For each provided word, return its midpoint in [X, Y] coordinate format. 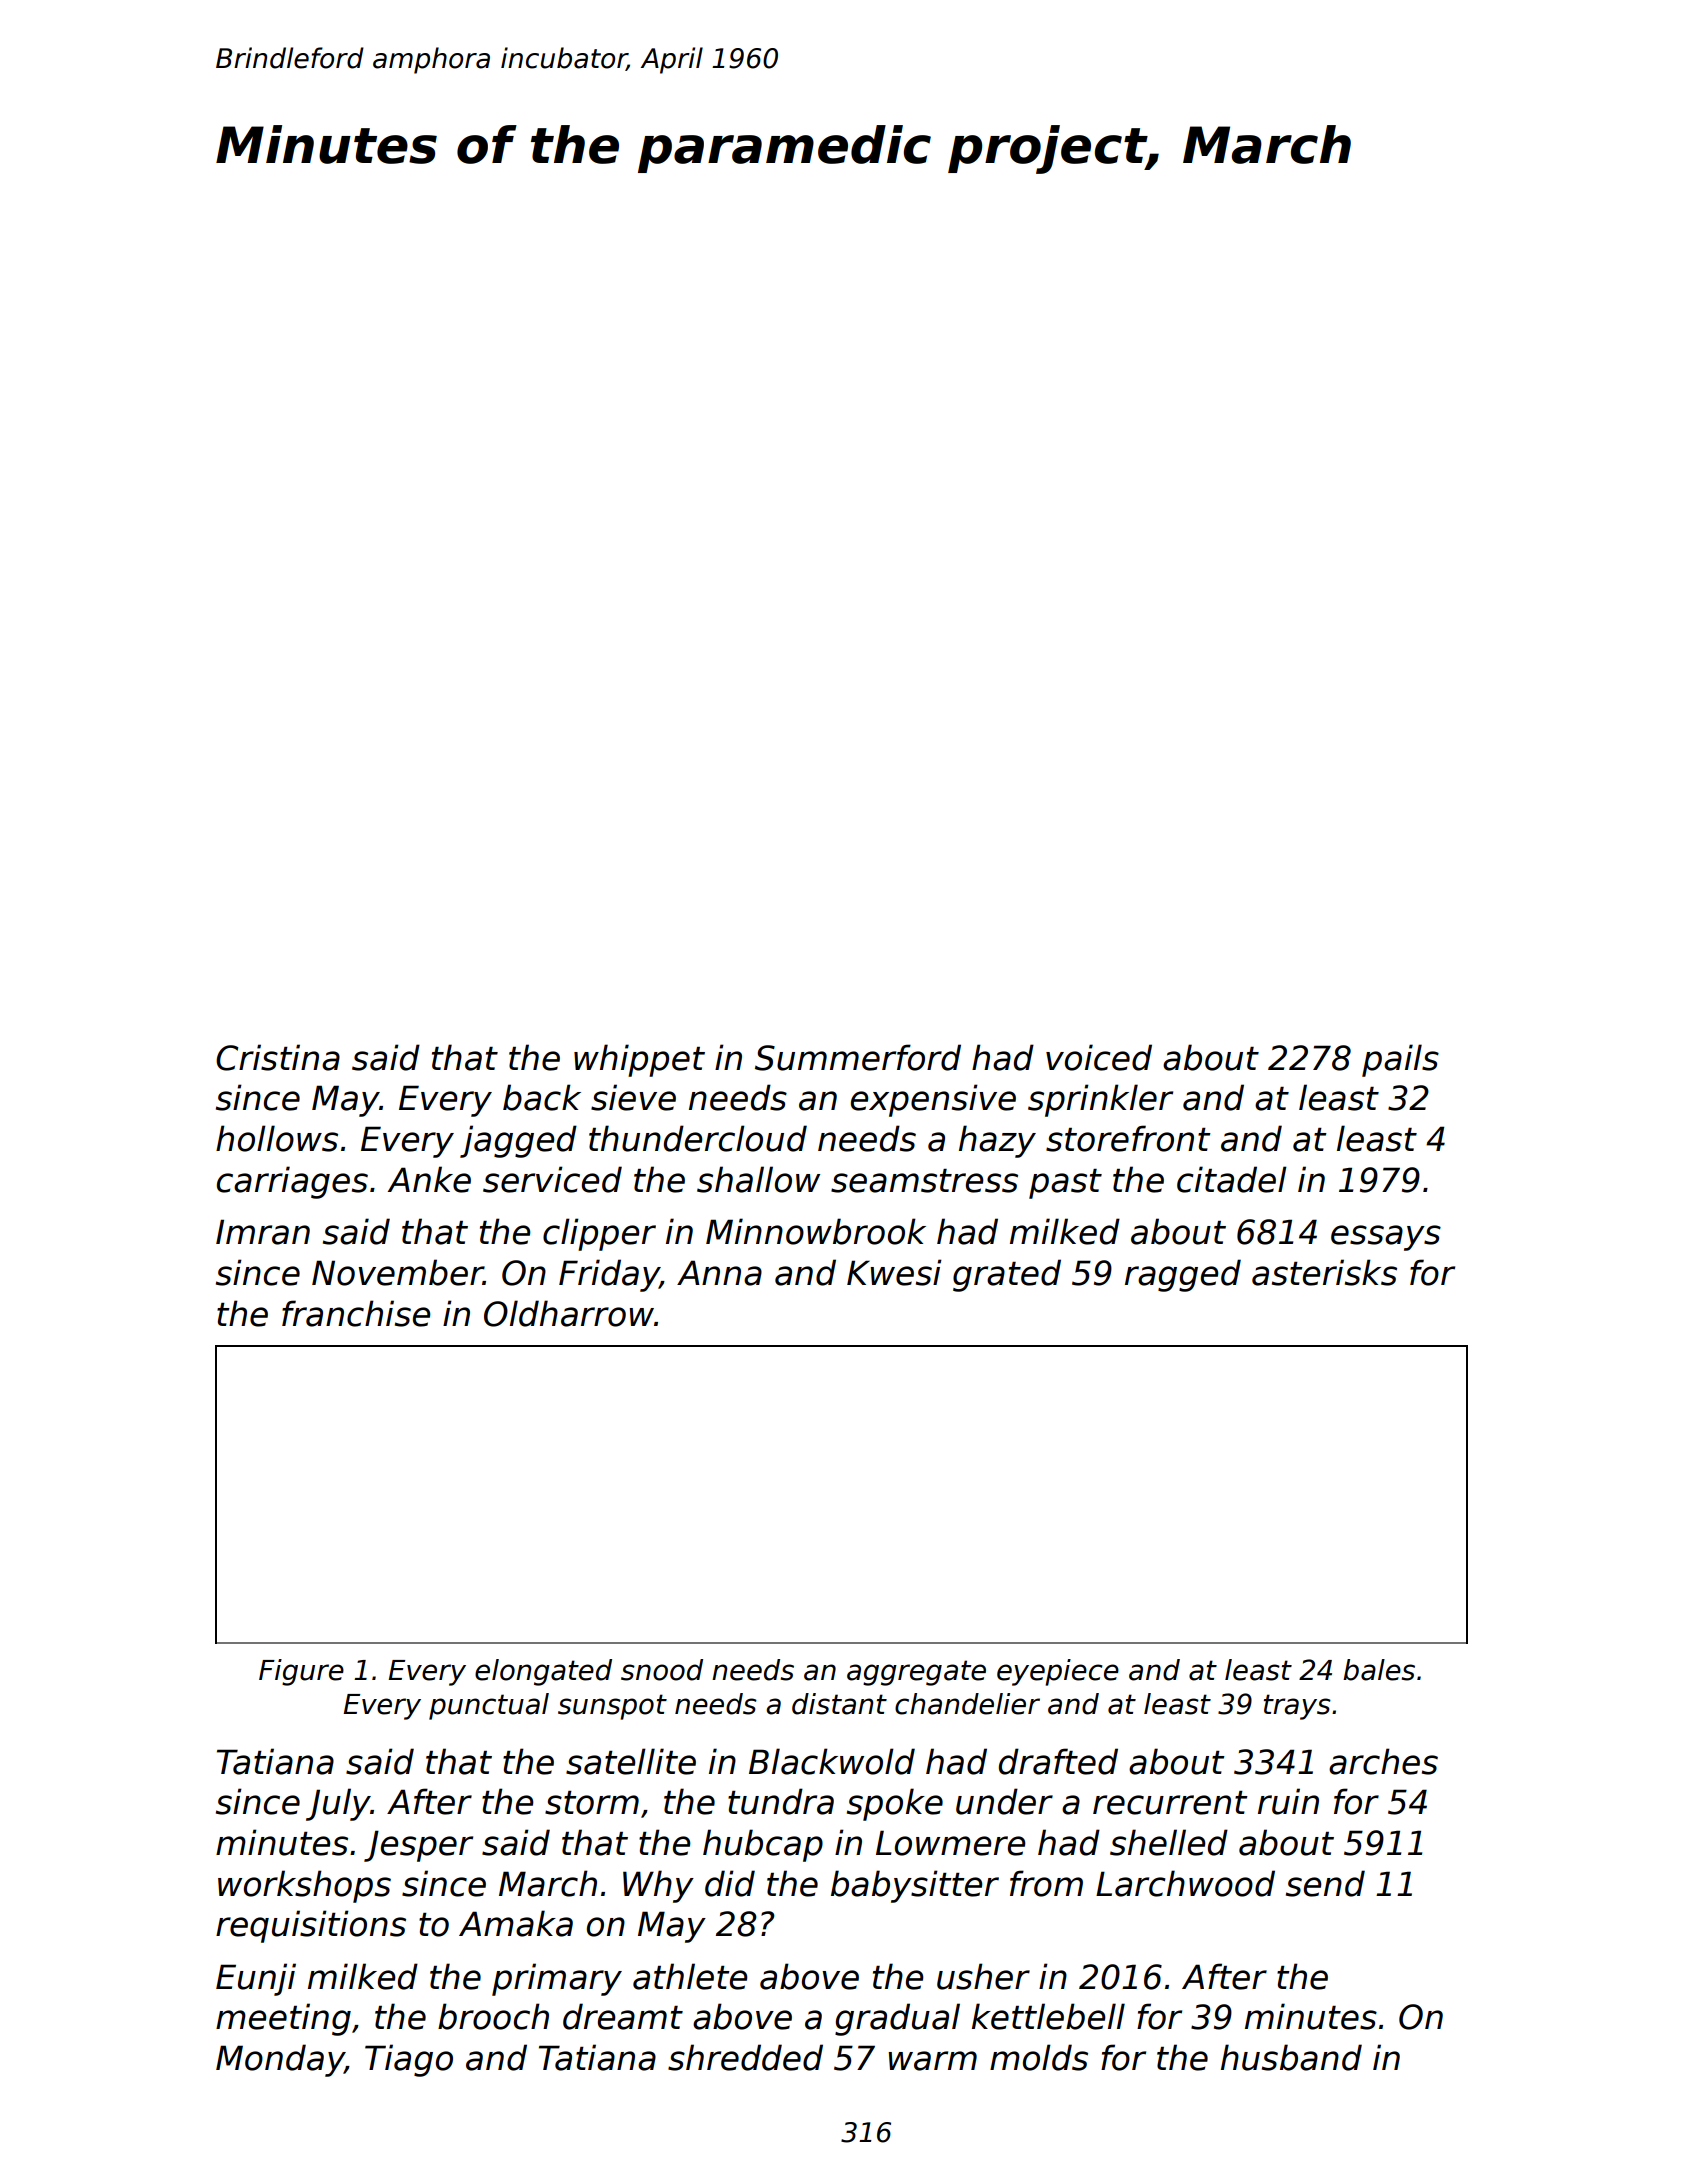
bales [1379, 1670]
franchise [356, 1313]
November [397, 1272]
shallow [758, 1179]
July [338, 1804]
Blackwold [832, 1761]
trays [1297, 1707]
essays [1386, 1238]
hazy [997, 1141]
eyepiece [1058, 1672]
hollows [277, 1138]
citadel [1232, 1179]
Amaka [516, 1923]
